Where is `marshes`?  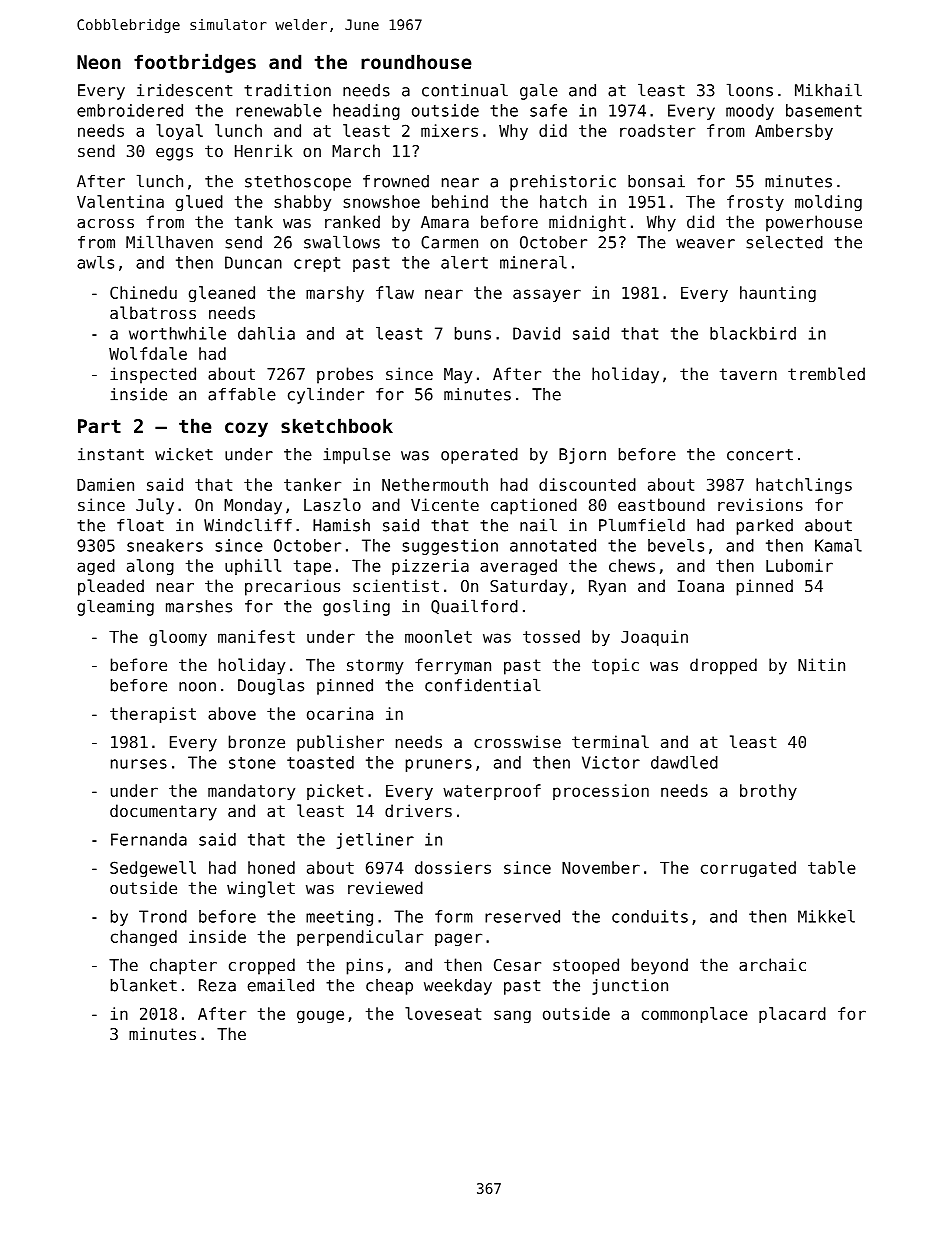 marshes is located at coordinates (199, 606).
